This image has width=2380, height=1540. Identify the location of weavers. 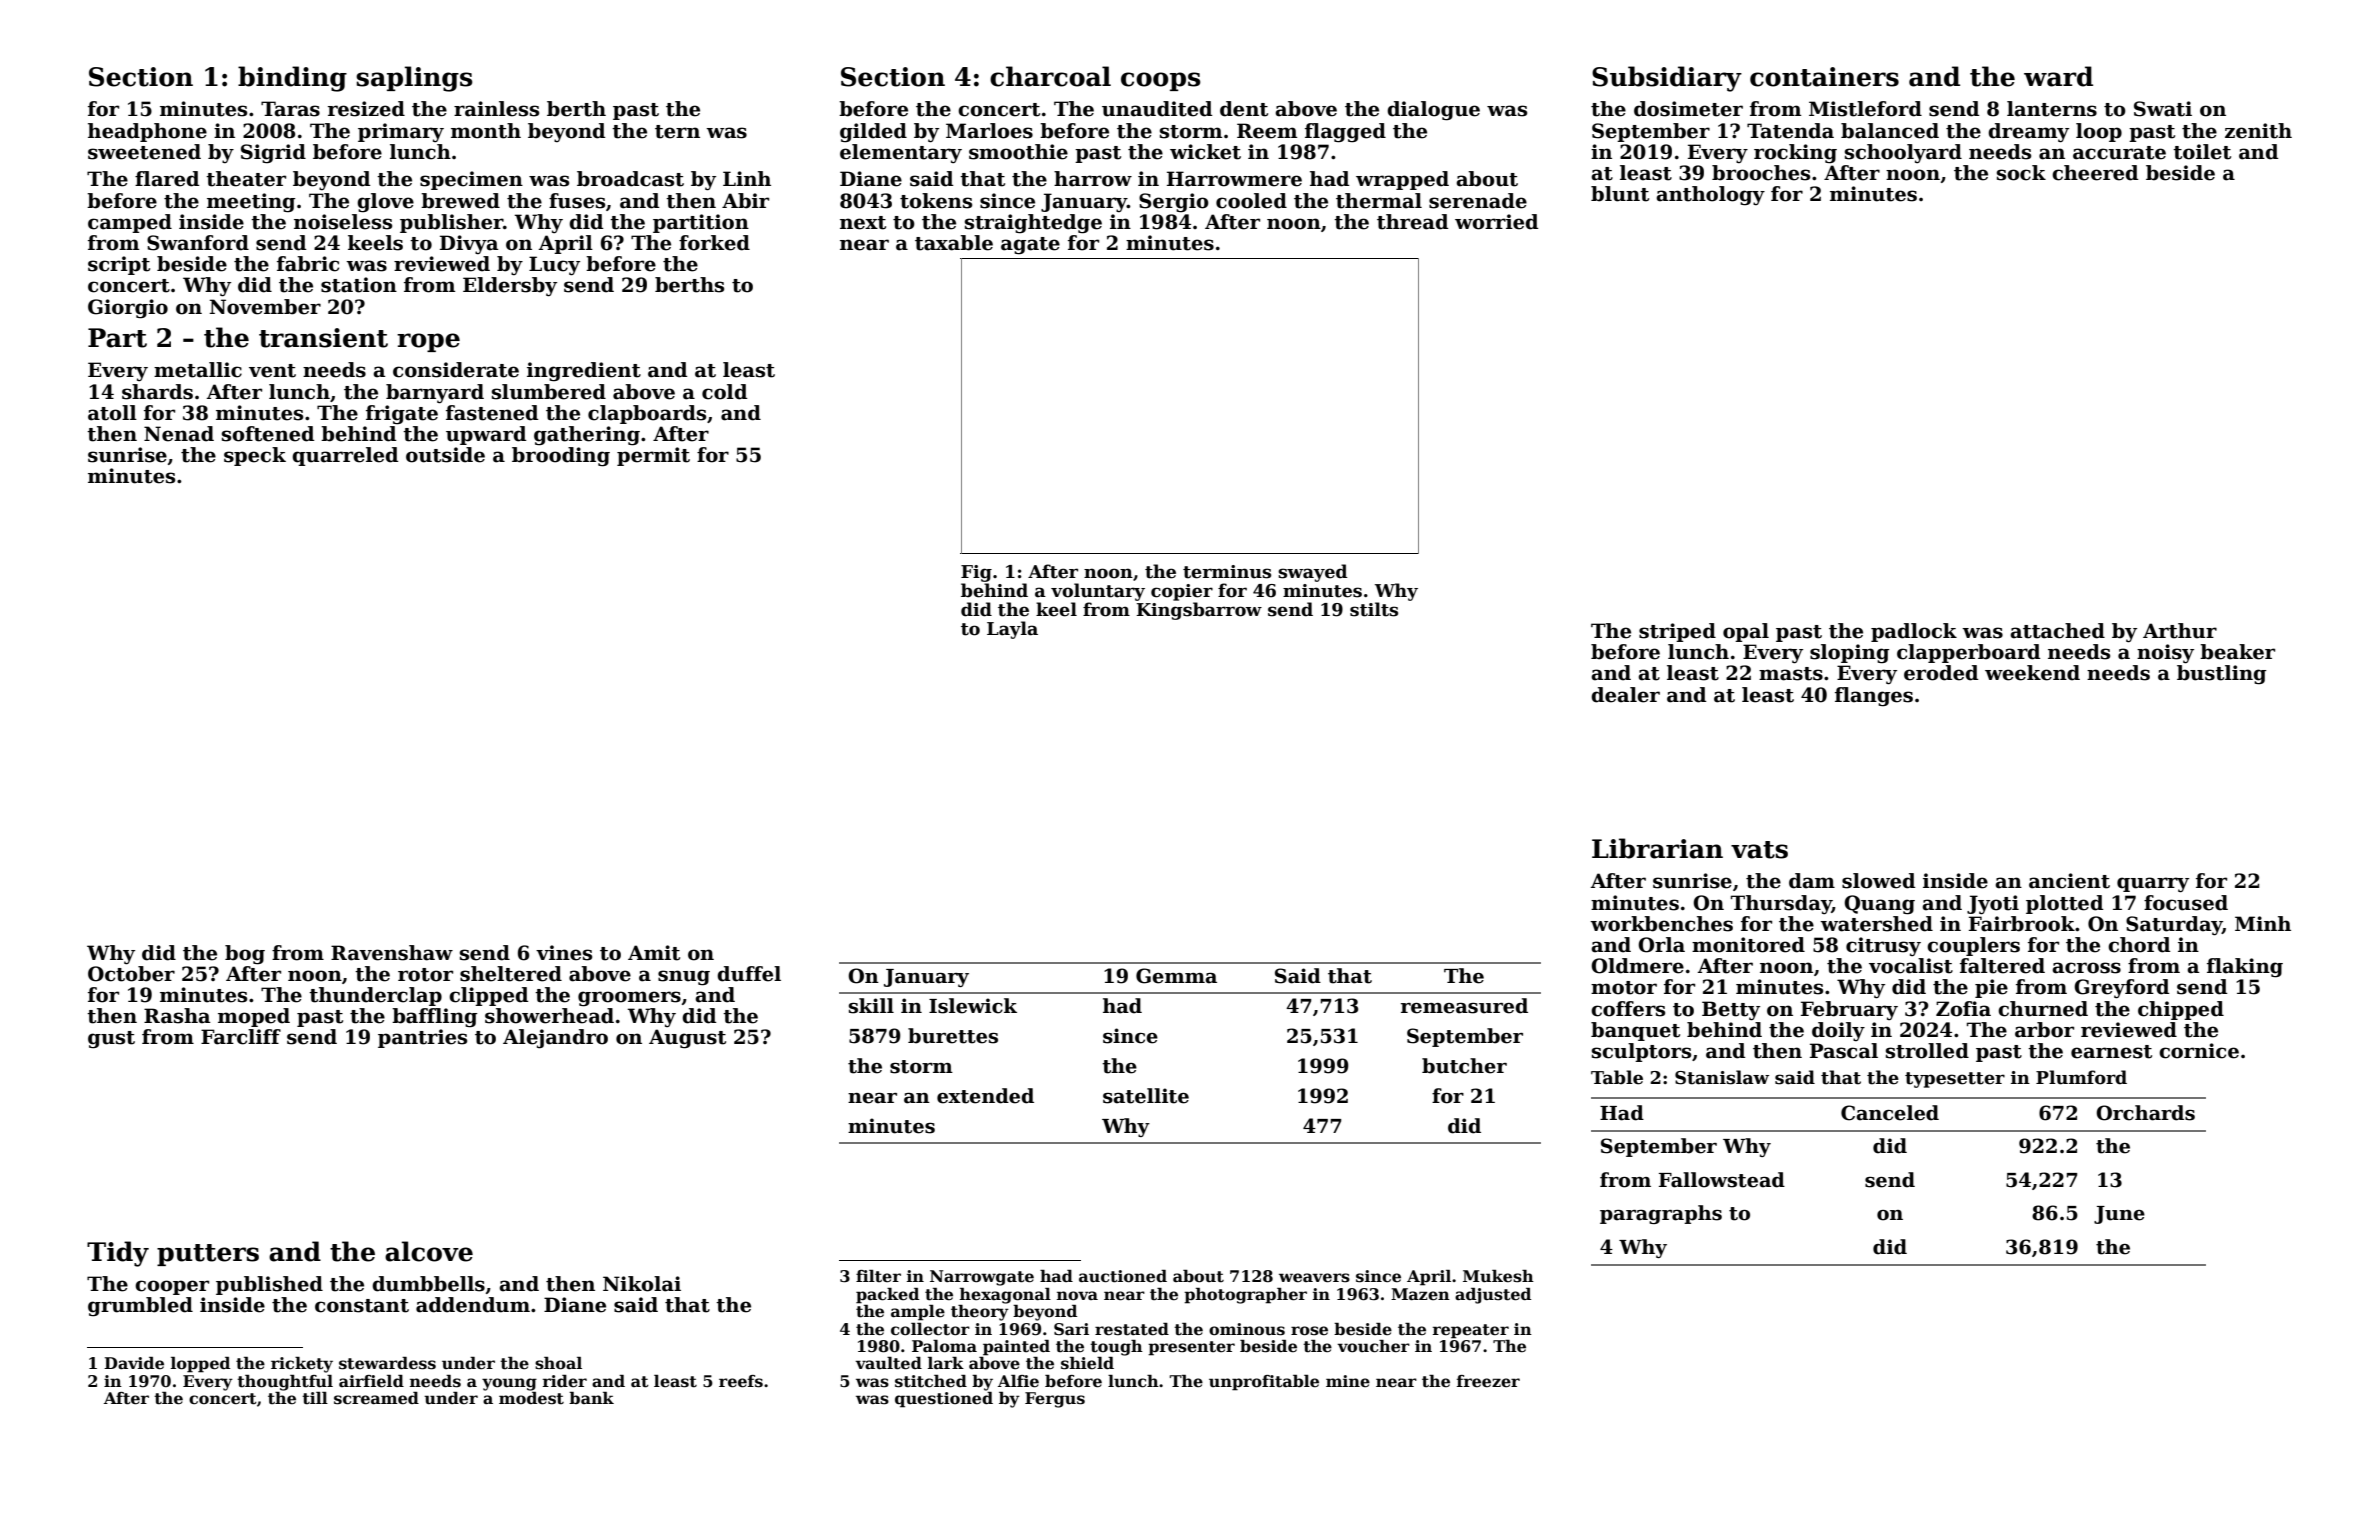
(1314, 1278).
